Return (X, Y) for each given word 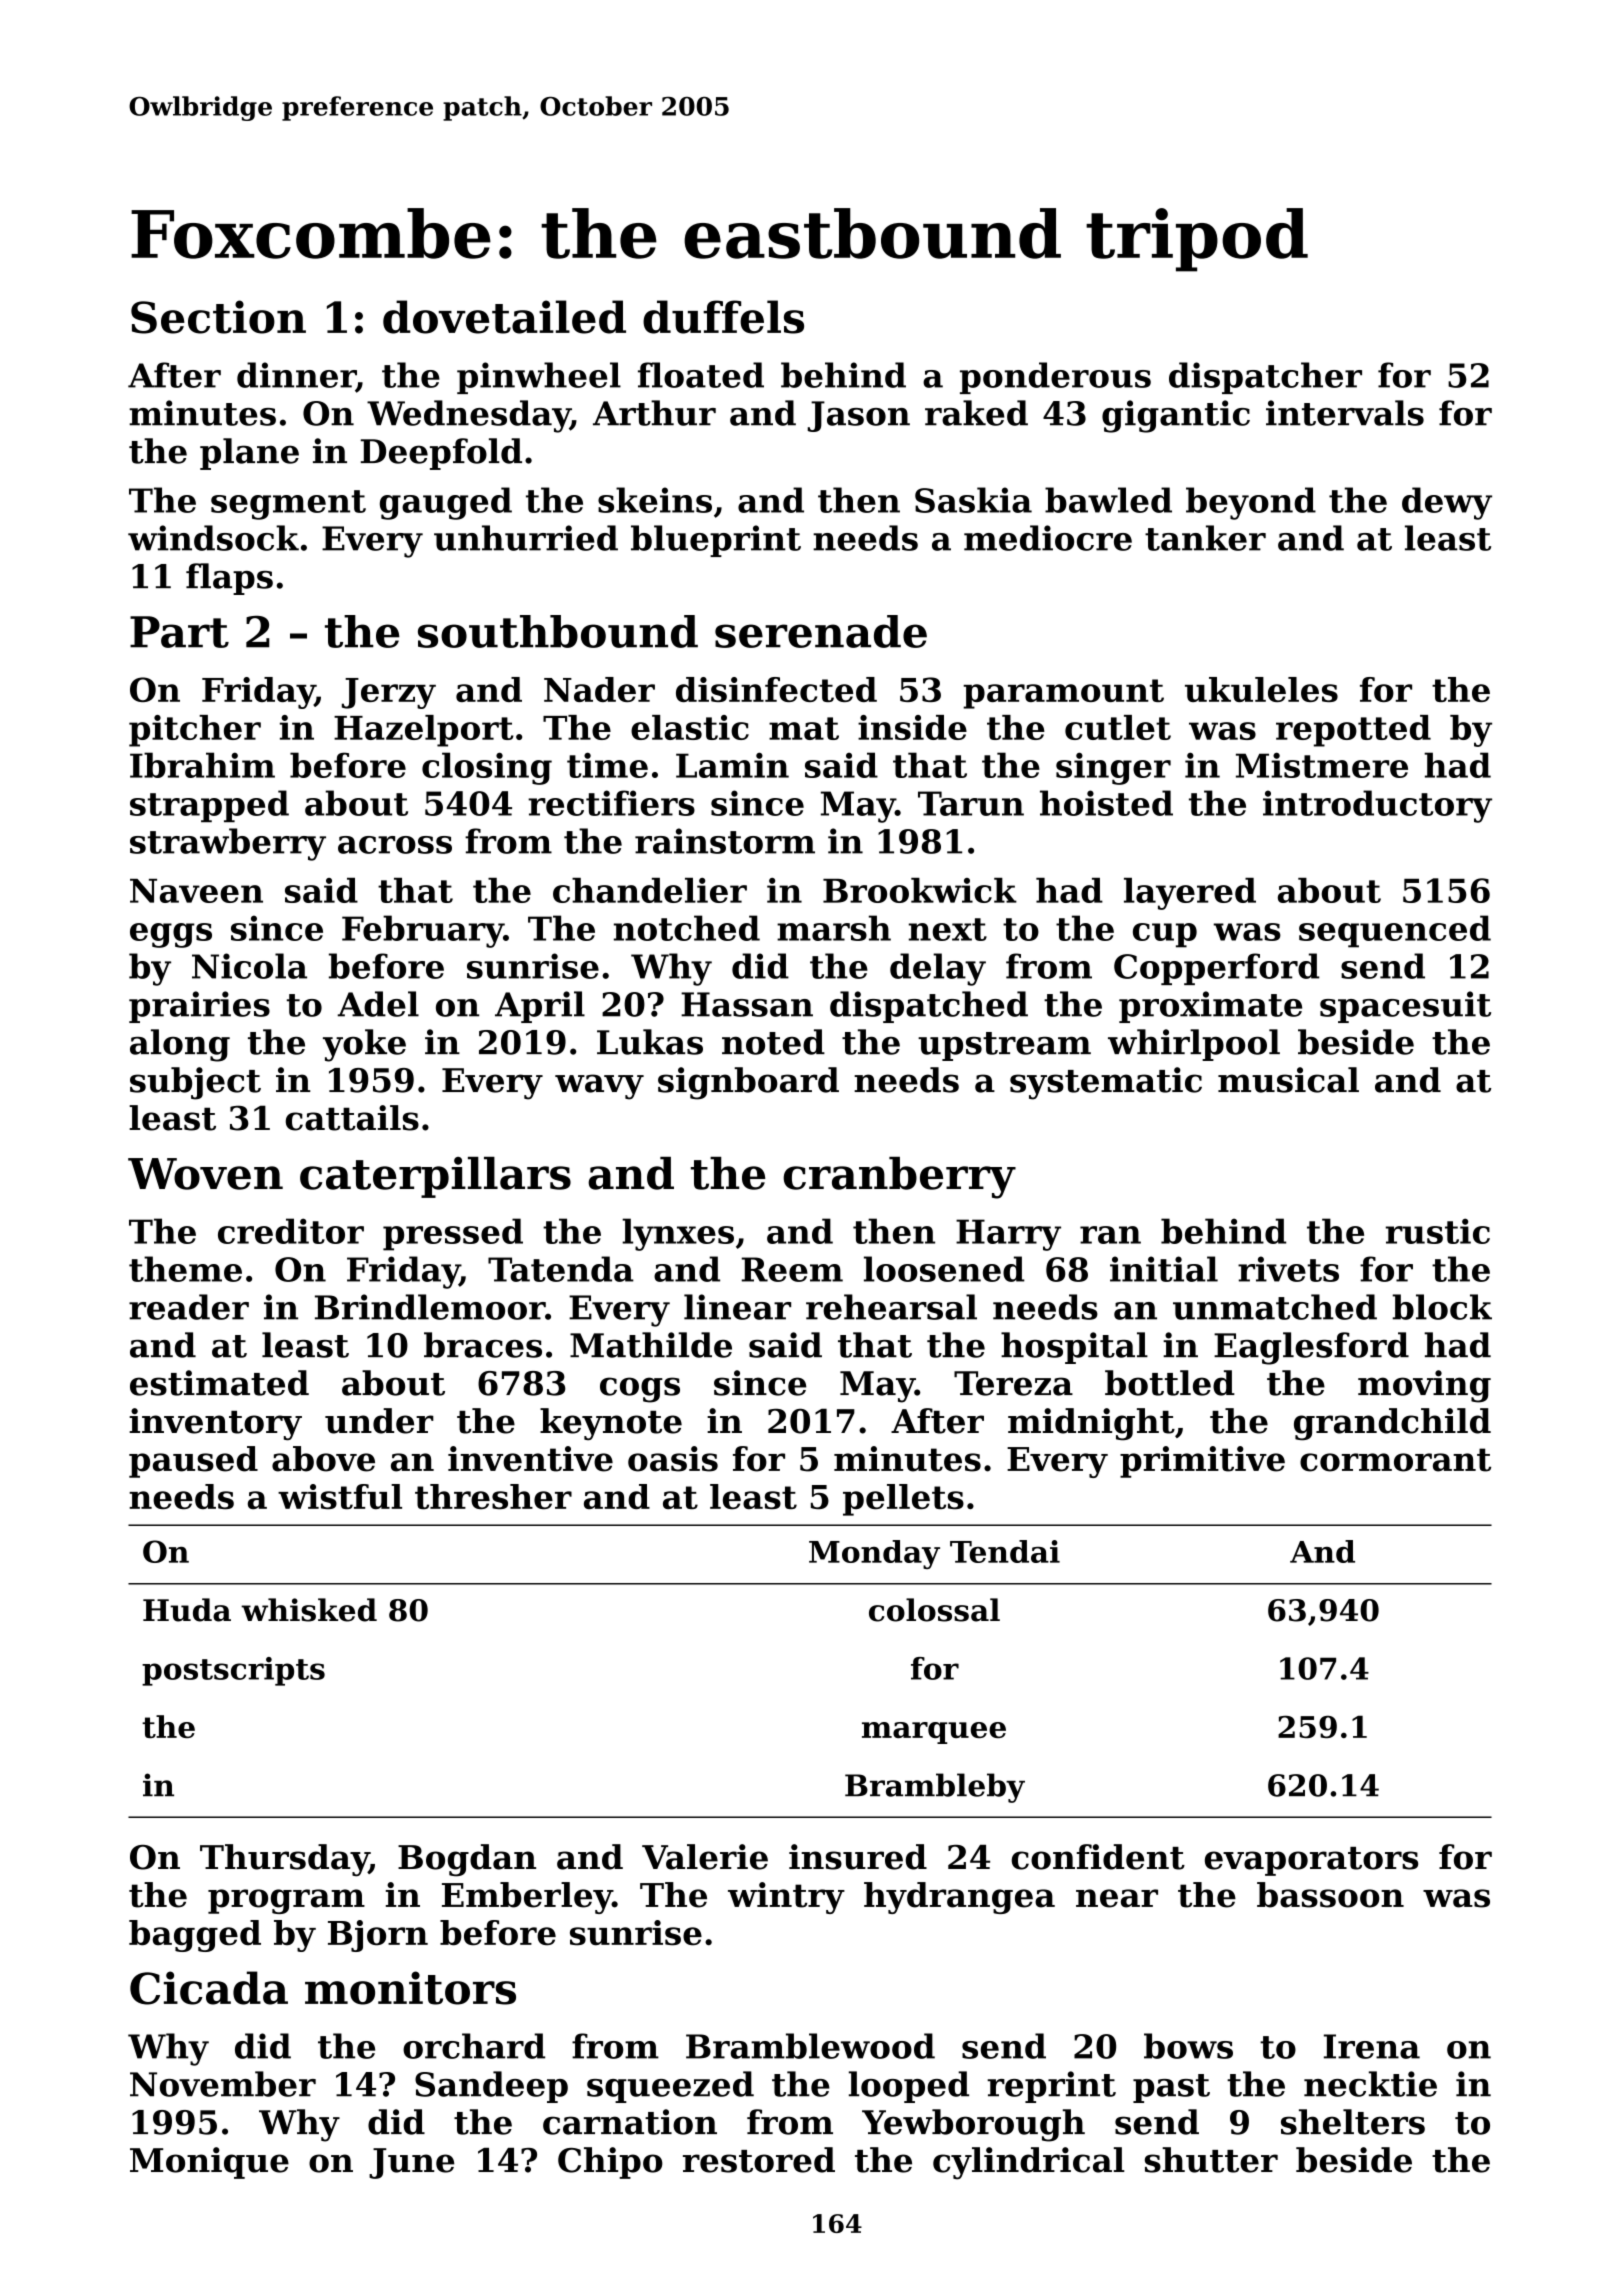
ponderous (1055, 378)
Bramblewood (810, 2046)
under (379, 1421)
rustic (1438, 1231)
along (180, 1045)
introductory (1377, 806)
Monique (209, 2163)
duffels (723, 317)
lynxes (678, 1234)
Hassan (747, 1004)
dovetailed (504, 317)
